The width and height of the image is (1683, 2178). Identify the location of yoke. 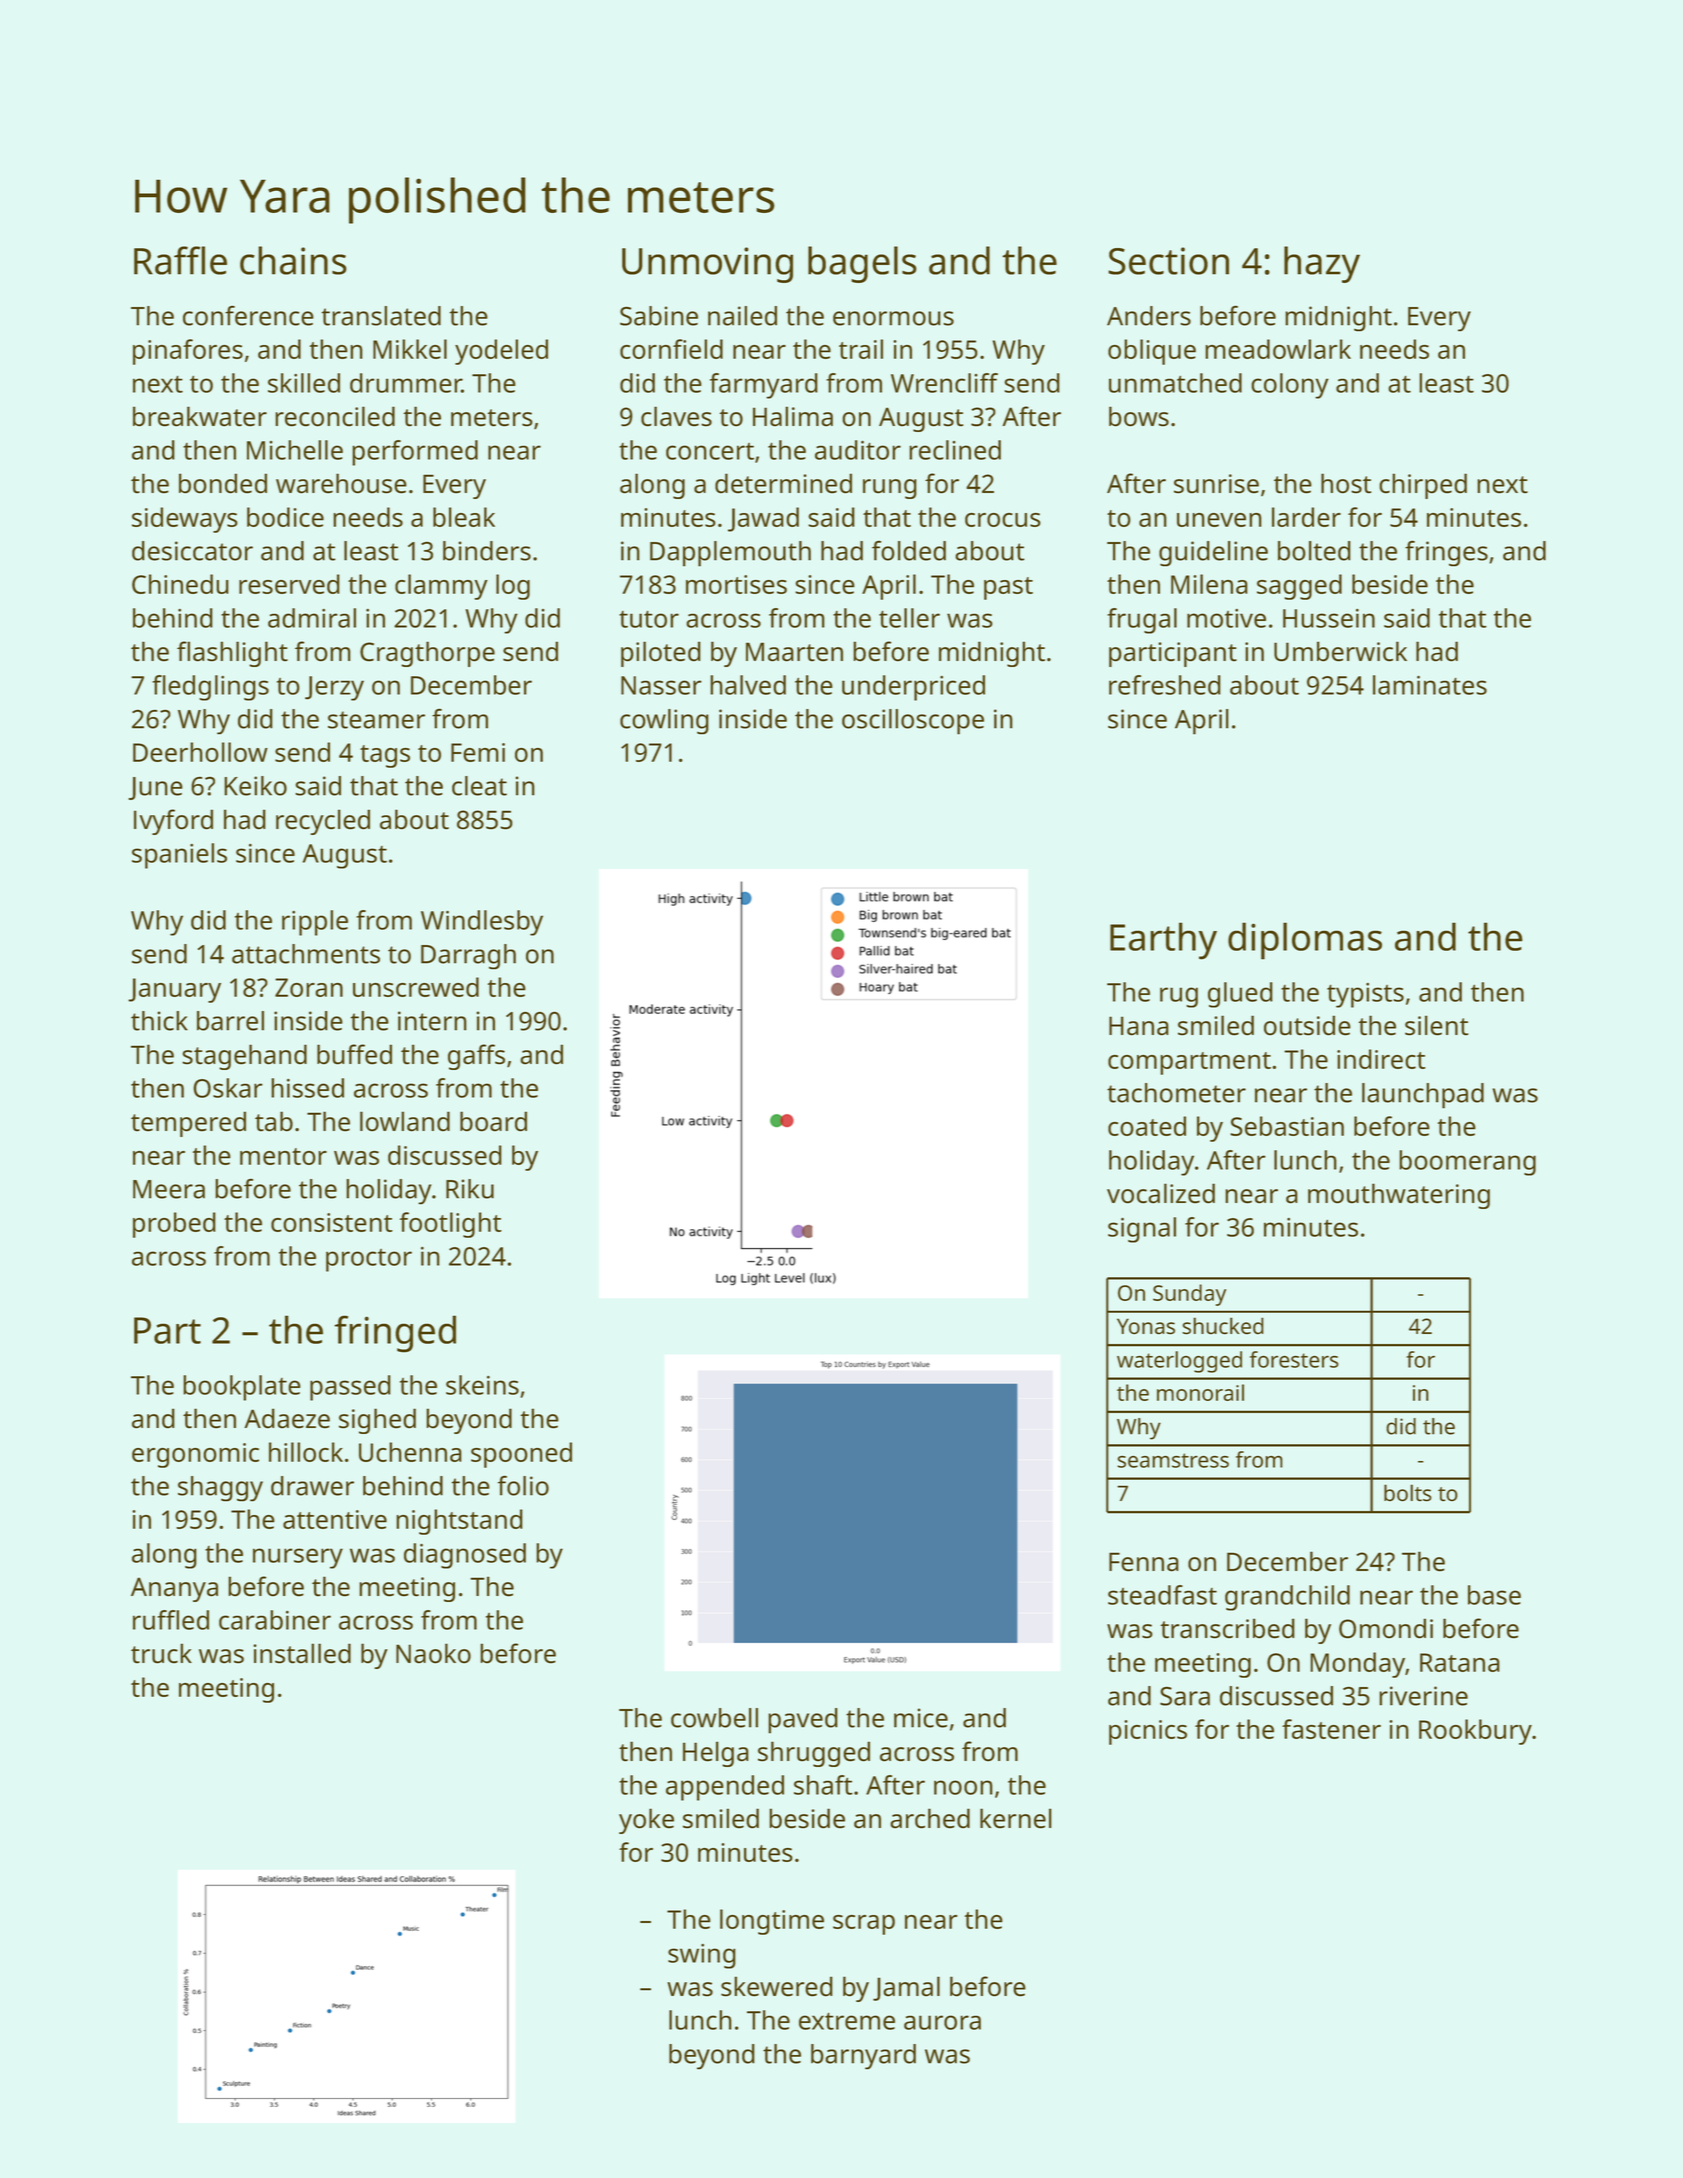
(646, 1821).
